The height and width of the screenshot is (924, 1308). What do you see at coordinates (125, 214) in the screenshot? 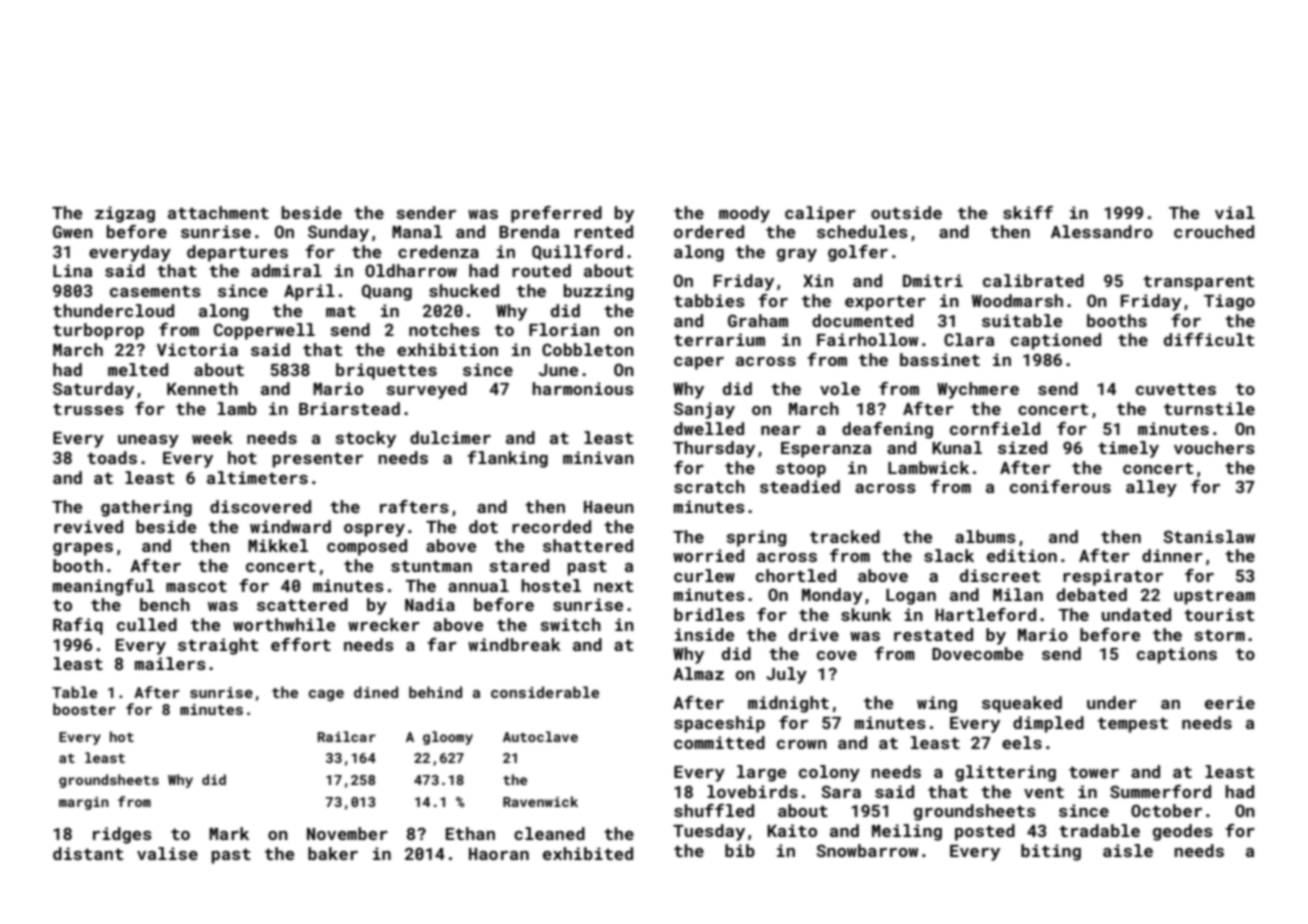
I see `zigzag` at bounding box center [125, 214].
